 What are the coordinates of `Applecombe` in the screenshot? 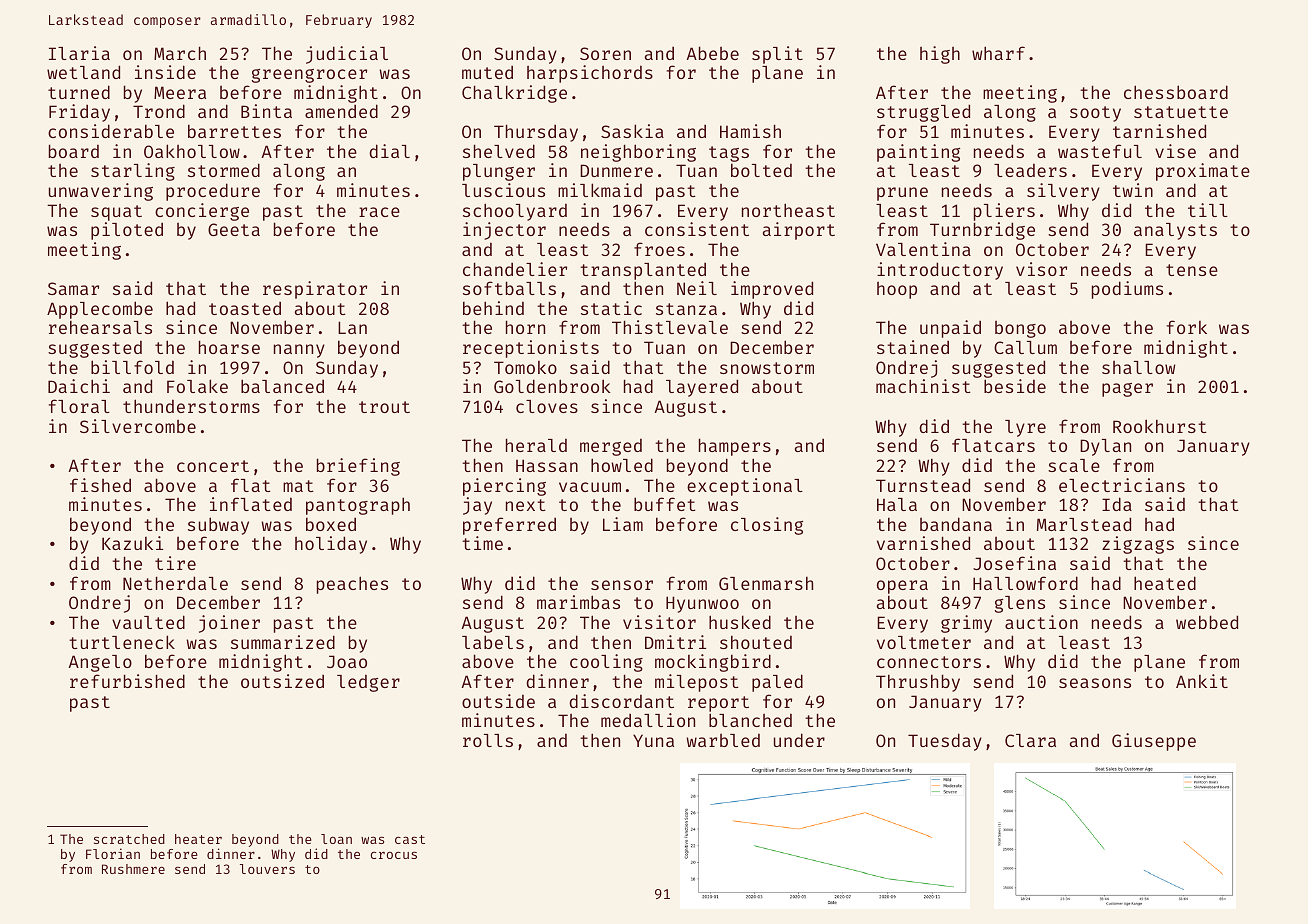 It's located at (100, 310).
